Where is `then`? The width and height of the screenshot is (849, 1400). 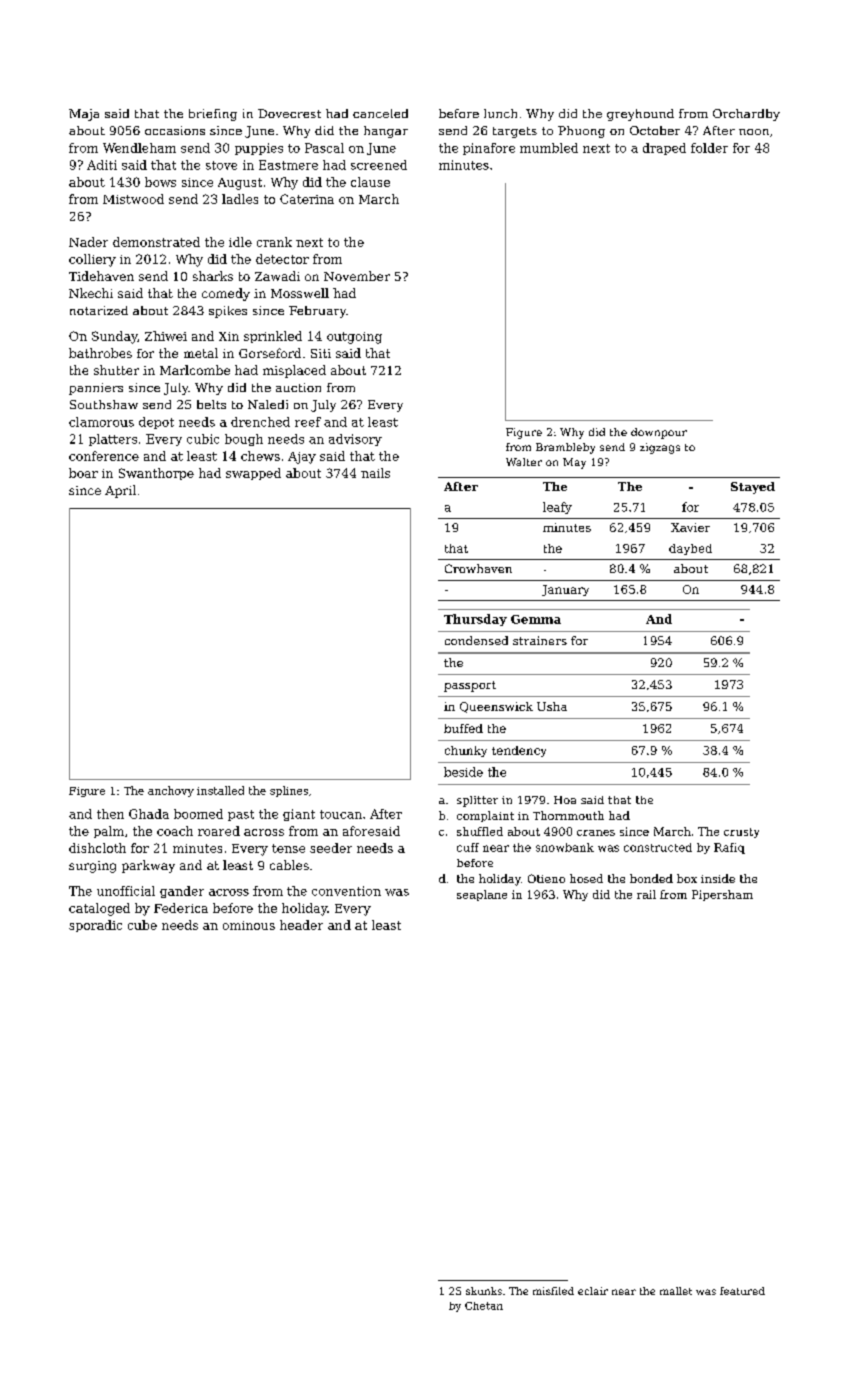 then is located at coordinates (110, 814).
